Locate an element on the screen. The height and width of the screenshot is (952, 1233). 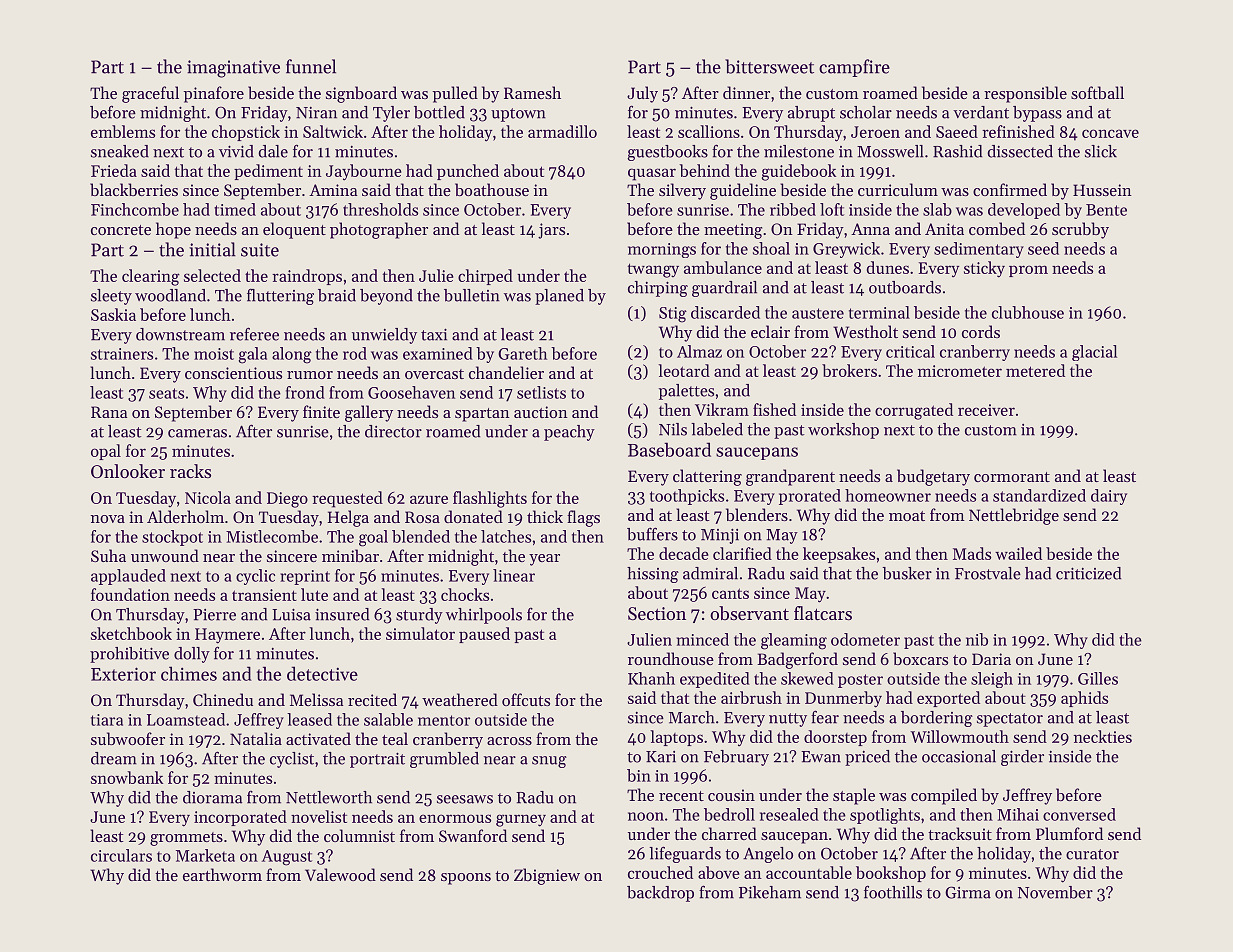
confirmed is located at coordinates (1010, 189).
